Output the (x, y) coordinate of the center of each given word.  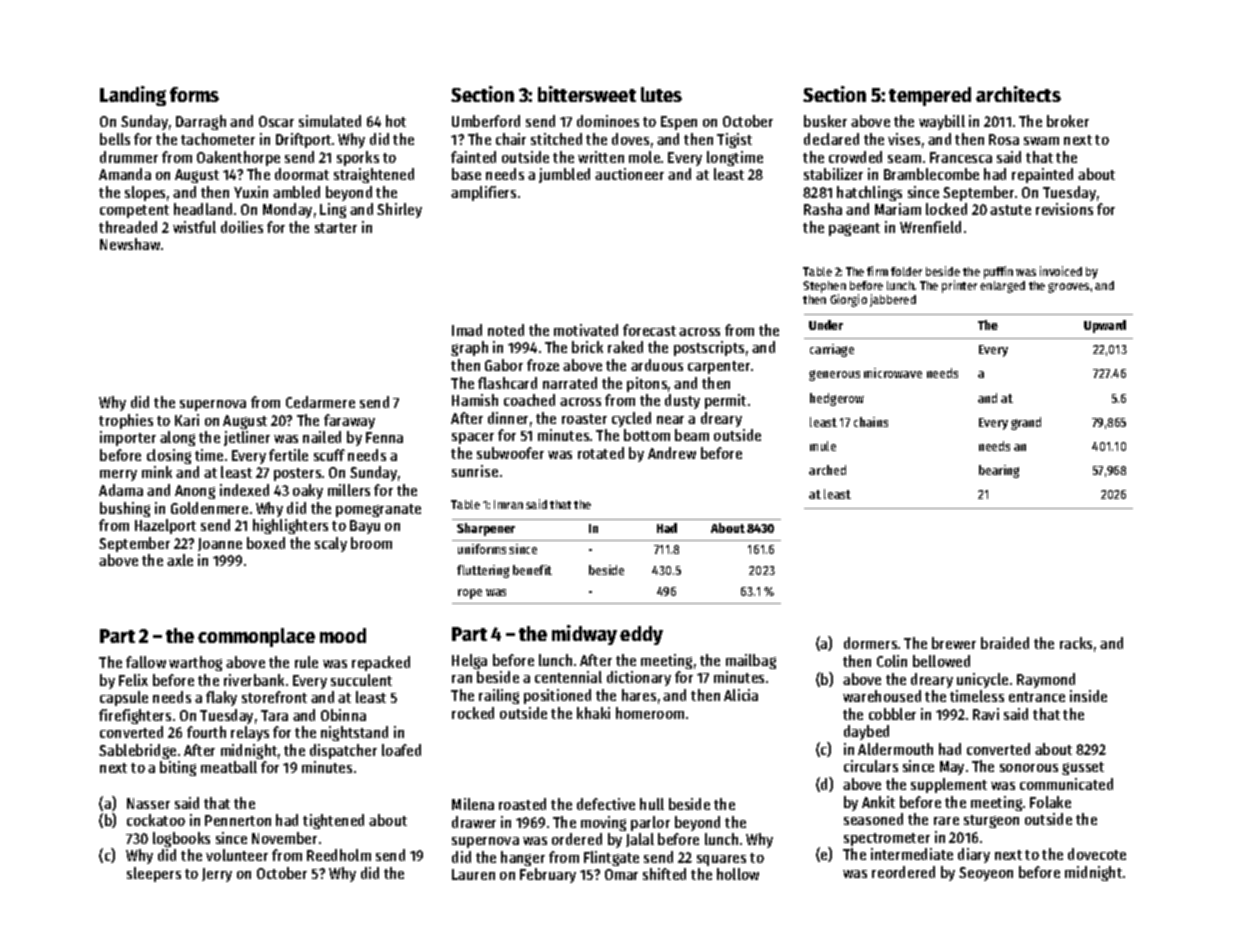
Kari (187, 420)
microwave (893, 373)
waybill (942, 122)
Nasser (148, 803)
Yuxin (251, 192)
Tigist (734, 140)
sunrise (475, 471)
